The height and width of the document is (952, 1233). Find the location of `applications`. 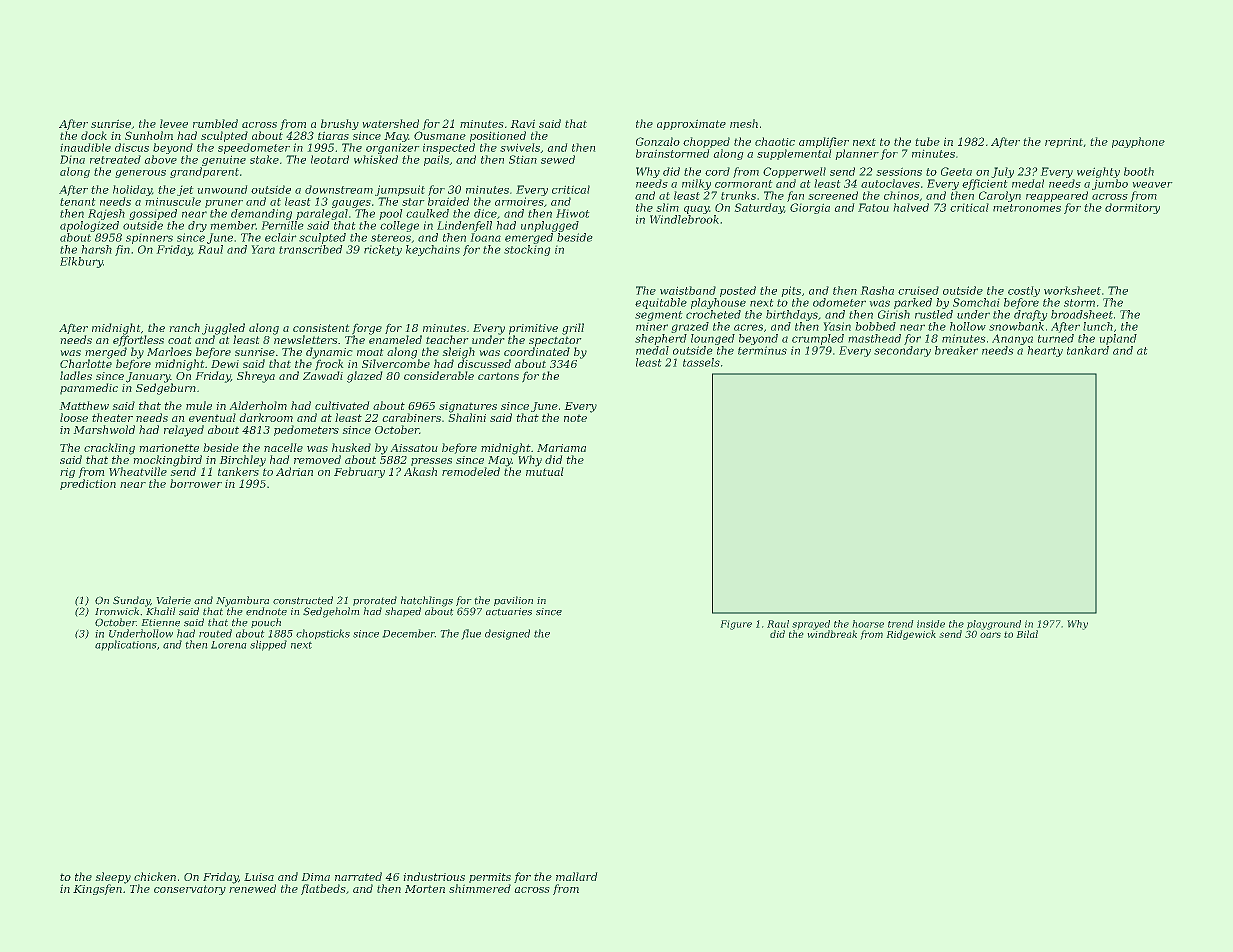

applications is located at coordinates (126, 645).
